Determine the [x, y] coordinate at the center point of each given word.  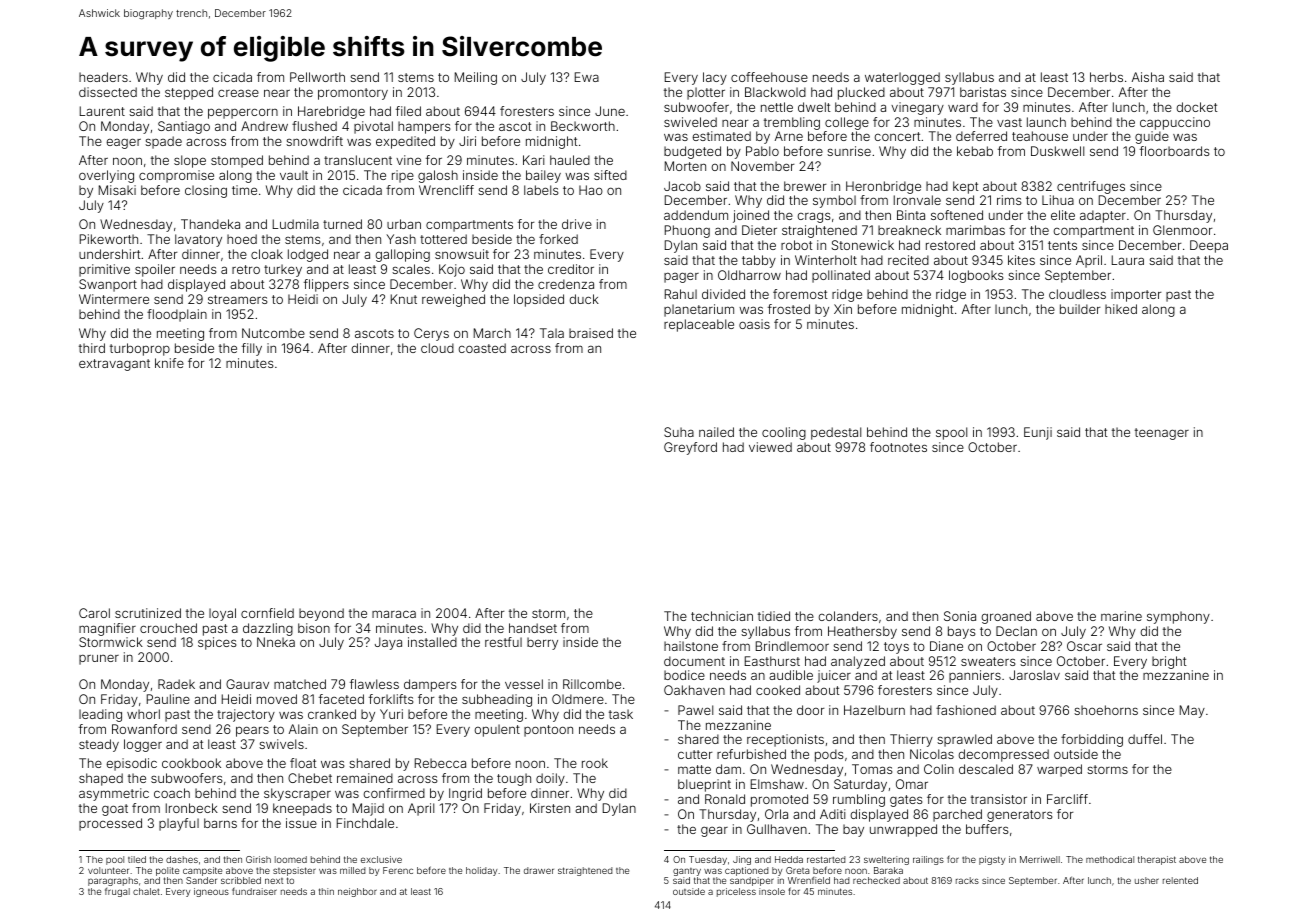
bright [1169, 662]
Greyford [690, 448]
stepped [189, 93]
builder [1080, 309]
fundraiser [254, 891]
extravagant [114, 365]
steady [99, 745]
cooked [778, 690]
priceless [736, 892]
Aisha [1148, 77]
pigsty [992, 860]
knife [169, 363]
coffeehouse [769, 77]
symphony [1178, 617]
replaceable [699, 325]
